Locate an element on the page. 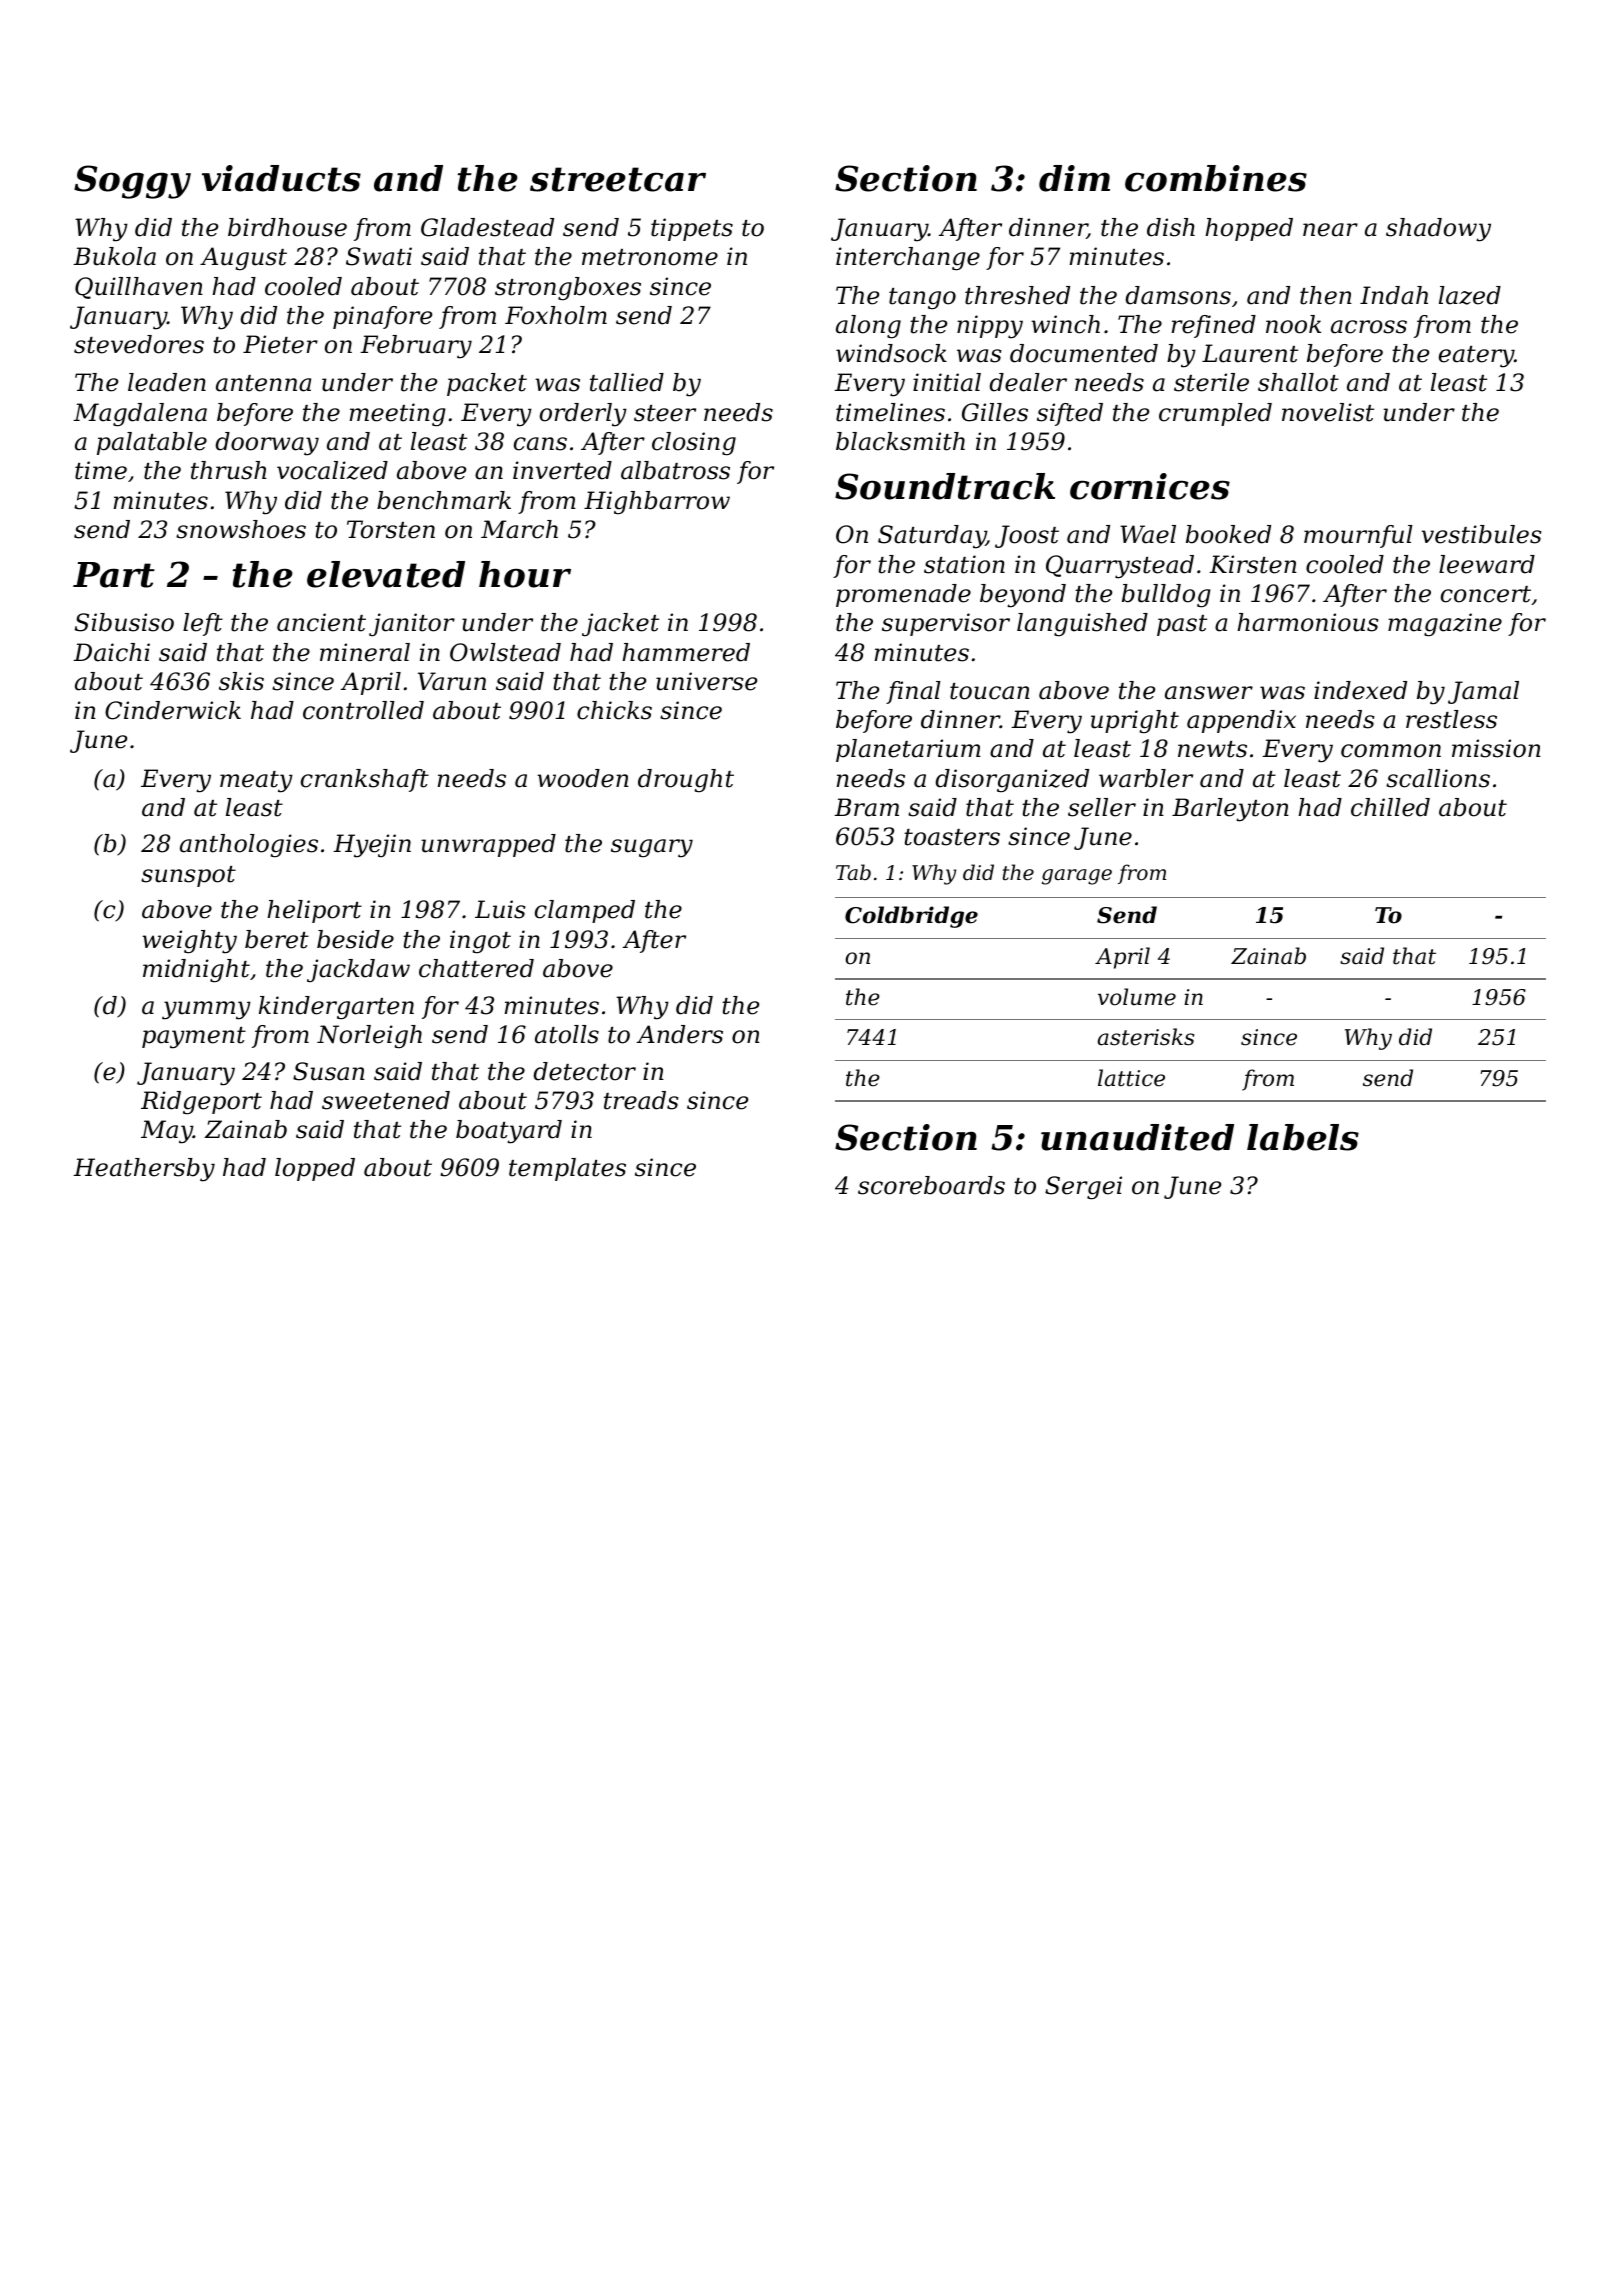 Image resolution: width=1620 pixels, height=2292 pixels. Highbarrow is located at coordinates (657, 503).
